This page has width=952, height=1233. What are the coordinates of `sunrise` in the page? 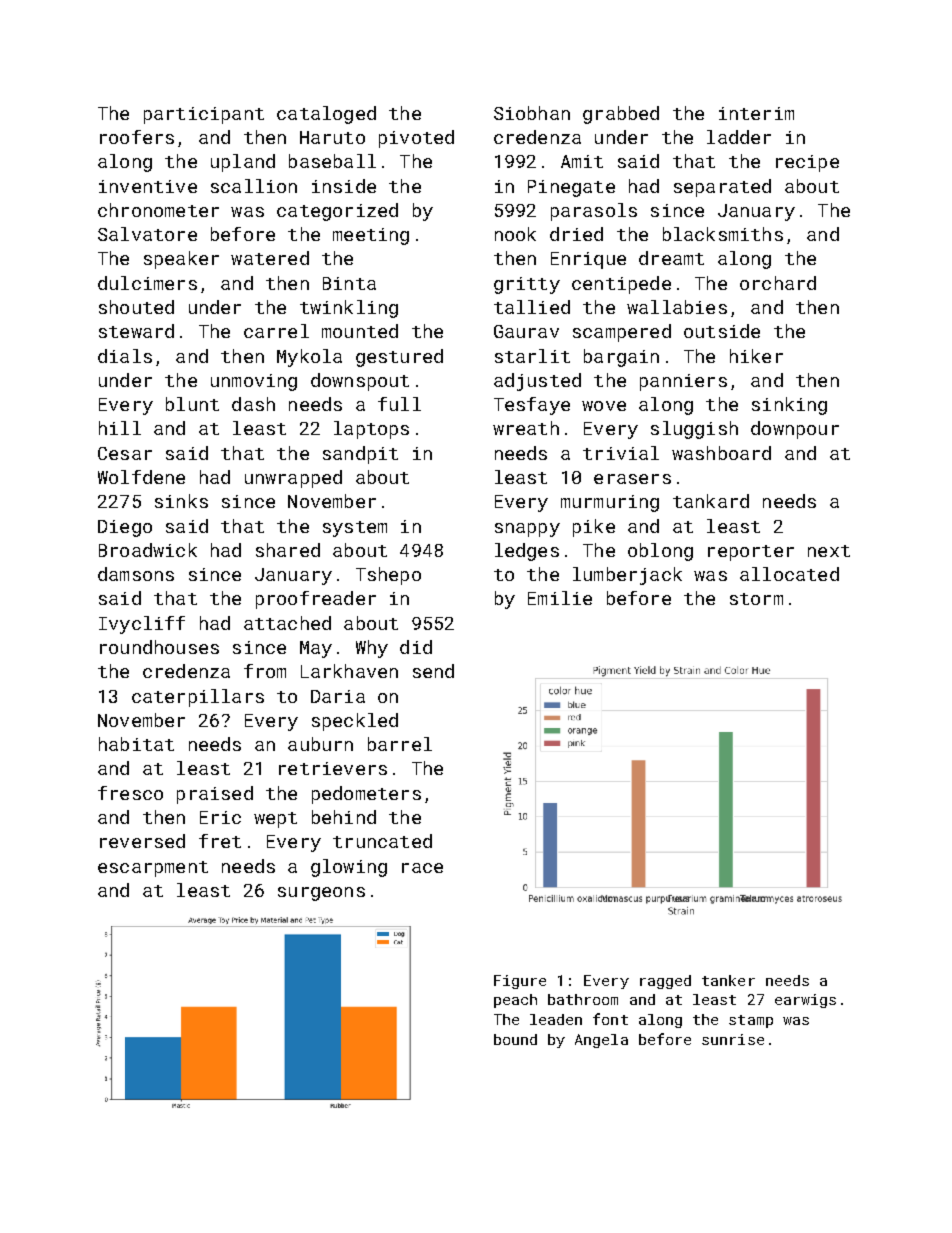 It's located at (733, 1039).
